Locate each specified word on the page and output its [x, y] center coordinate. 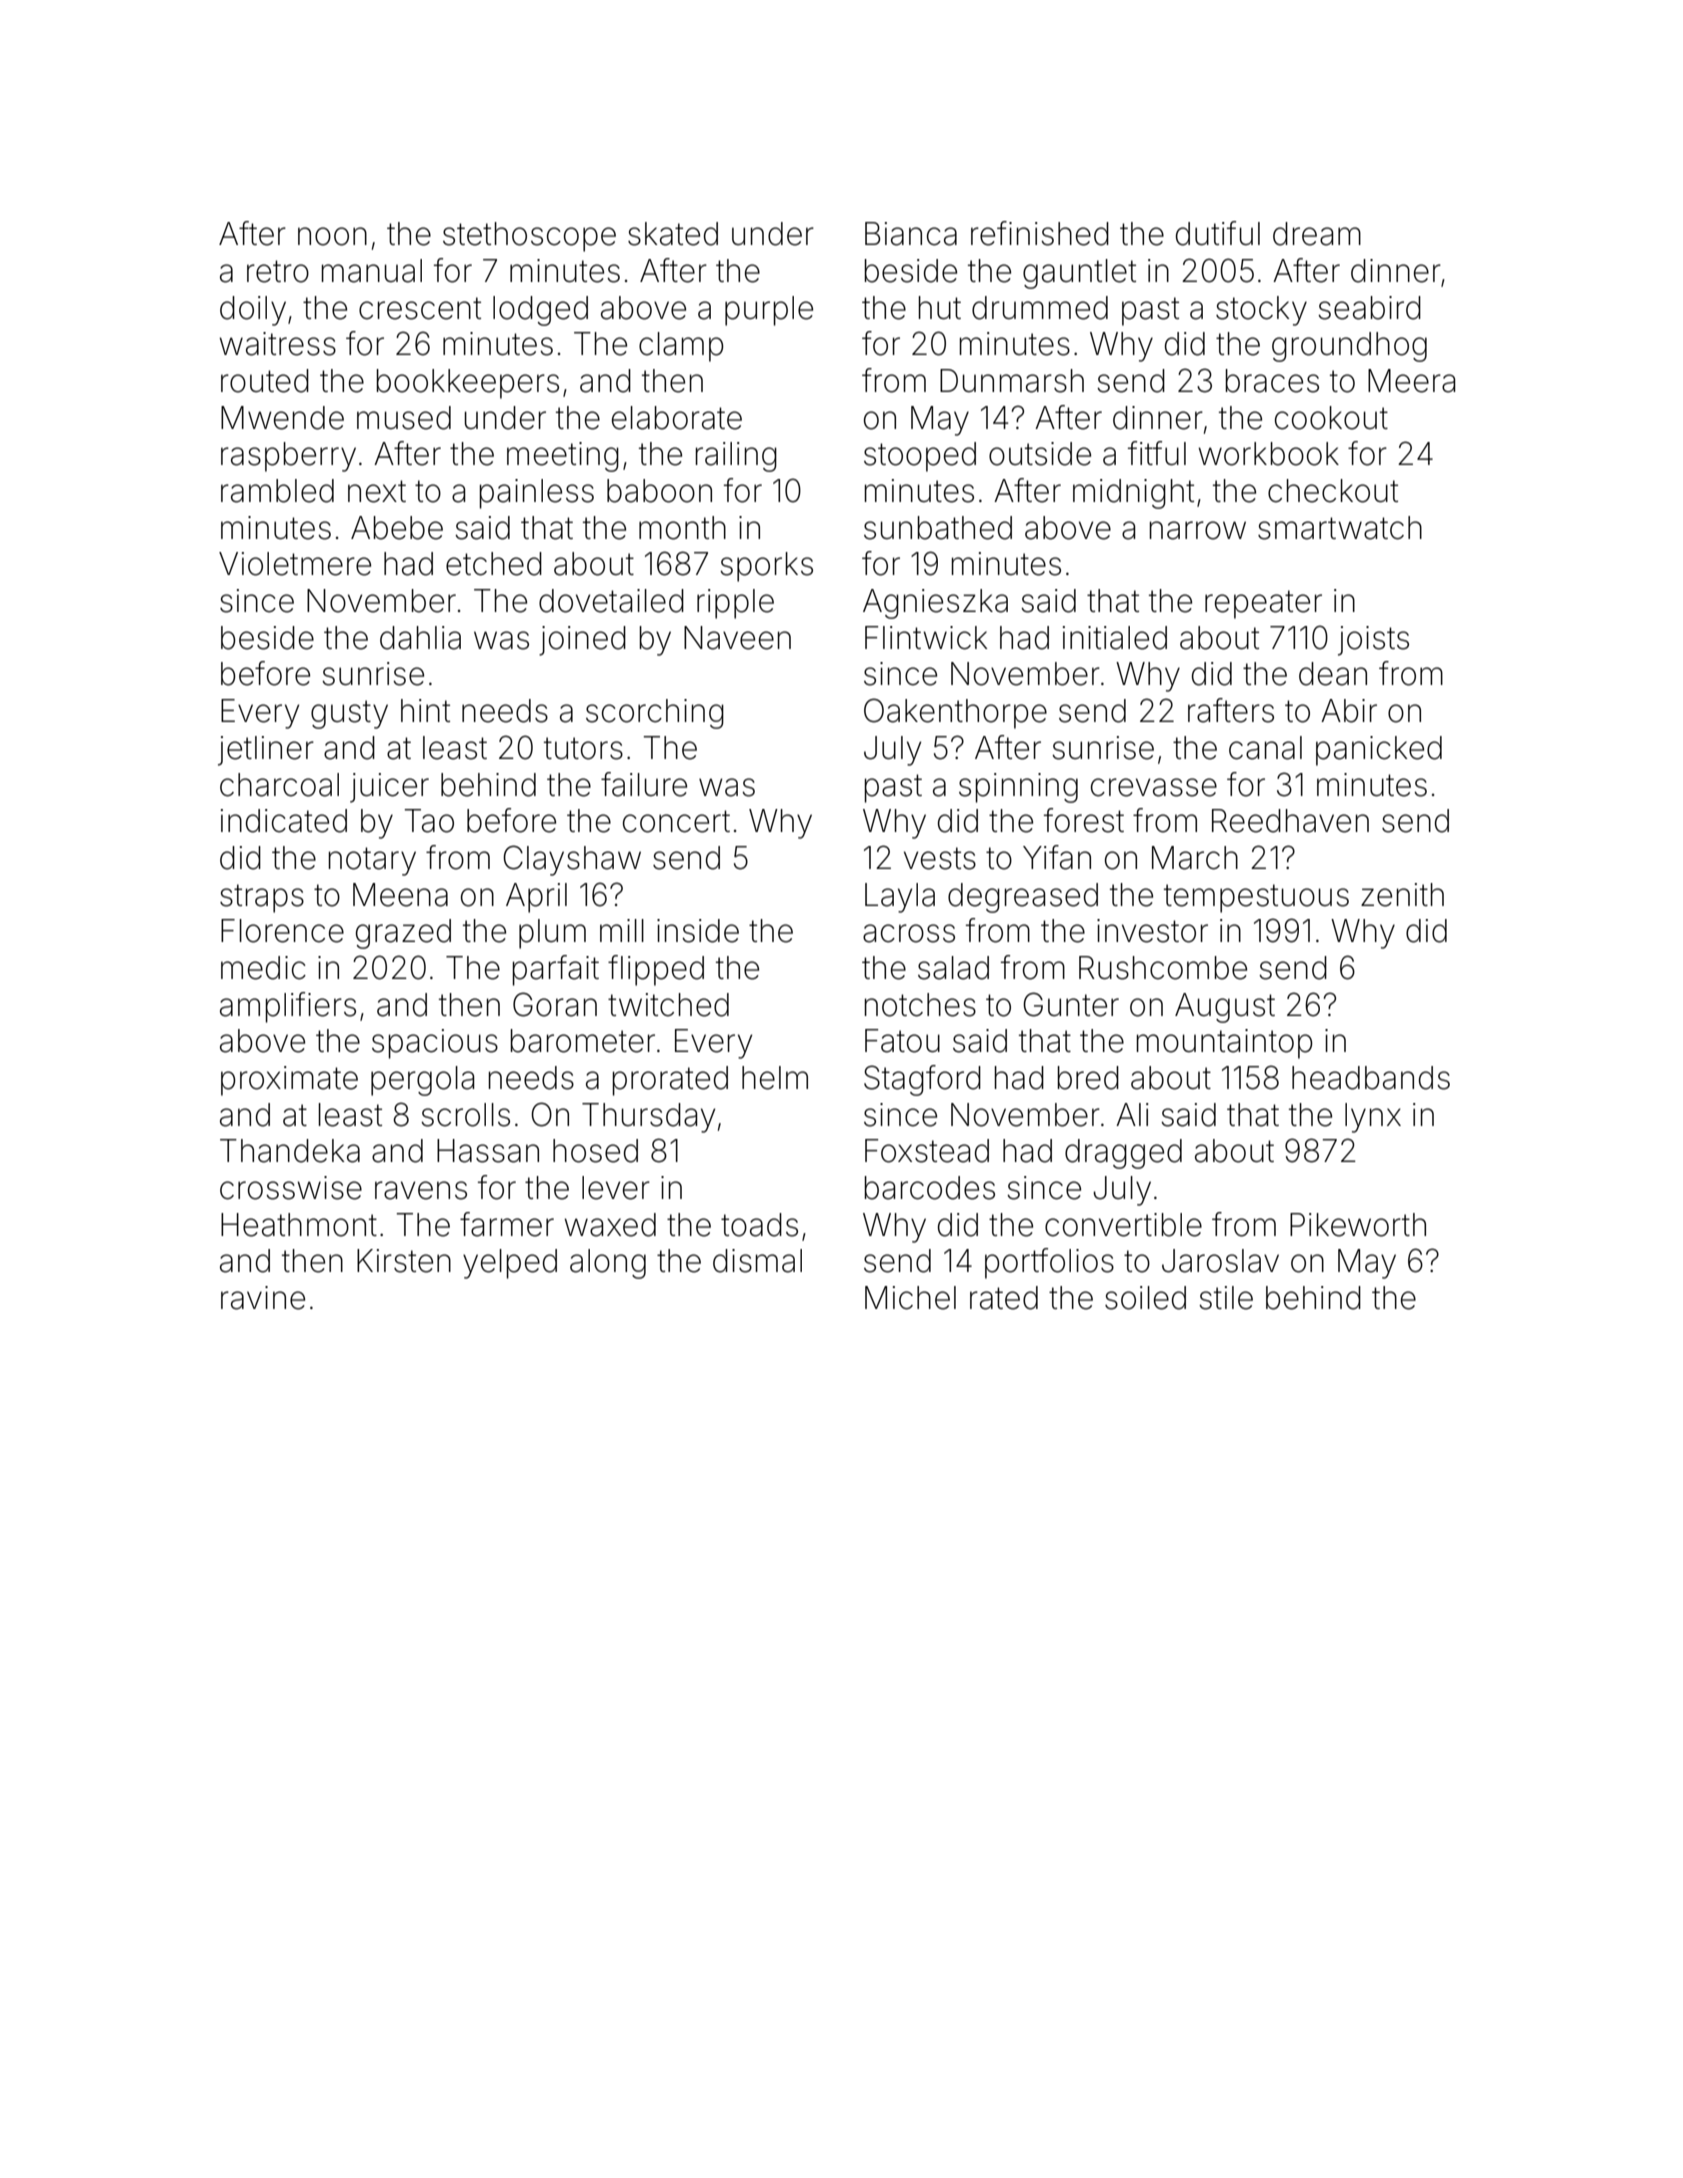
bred [1088, 1078]
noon [332, 236]
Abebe [397, 528]
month [682, 528]
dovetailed [611, 601]
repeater [1263, 604]
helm [775, 1078]
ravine [263, 1298]
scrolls [465, 1115]
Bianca [911, 234]
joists [1373, 641]
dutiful [1218, 233]
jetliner [266, 751]
